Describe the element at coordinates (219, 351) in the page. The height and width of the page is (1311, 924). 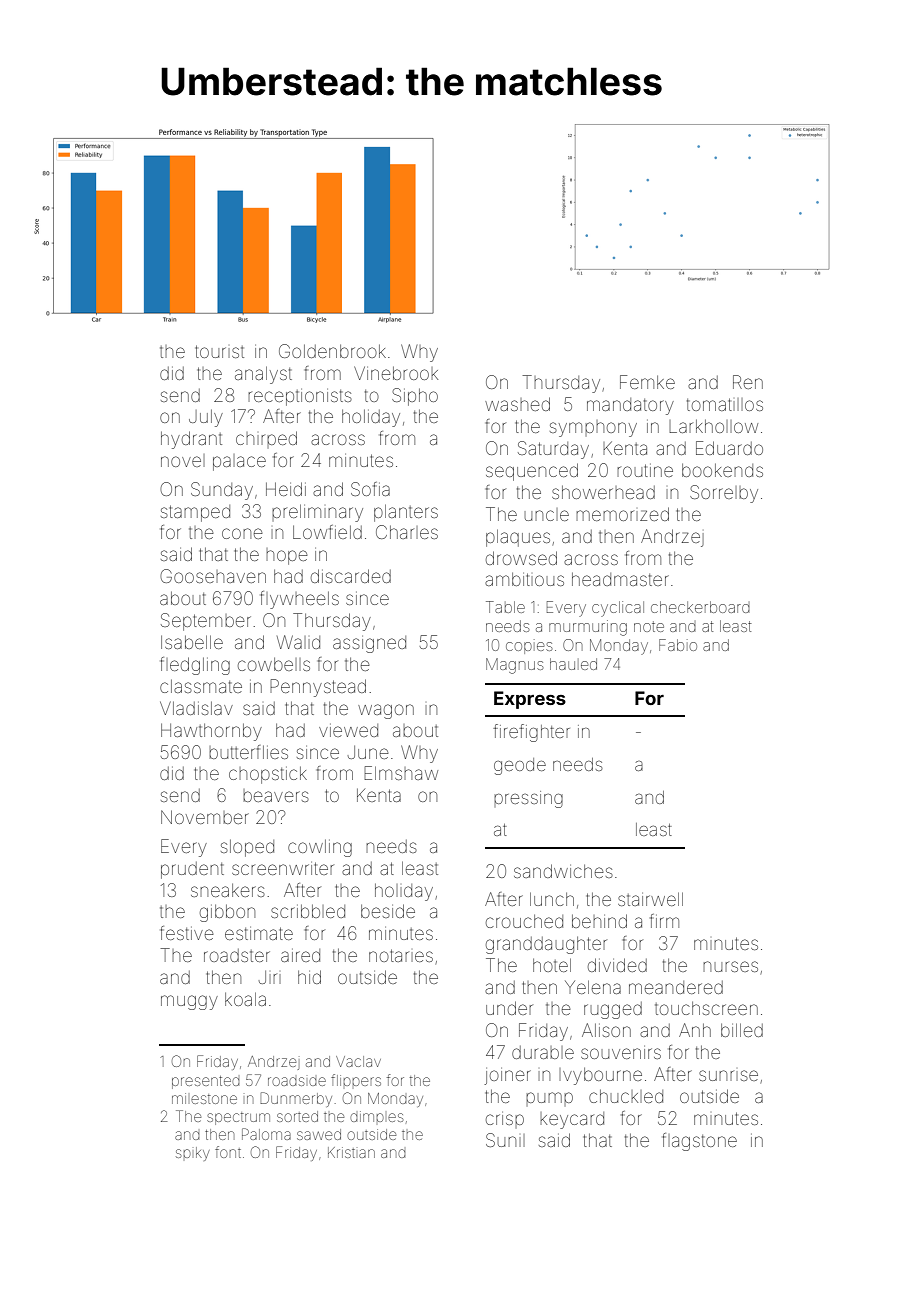
I see `tourist` at that location.
